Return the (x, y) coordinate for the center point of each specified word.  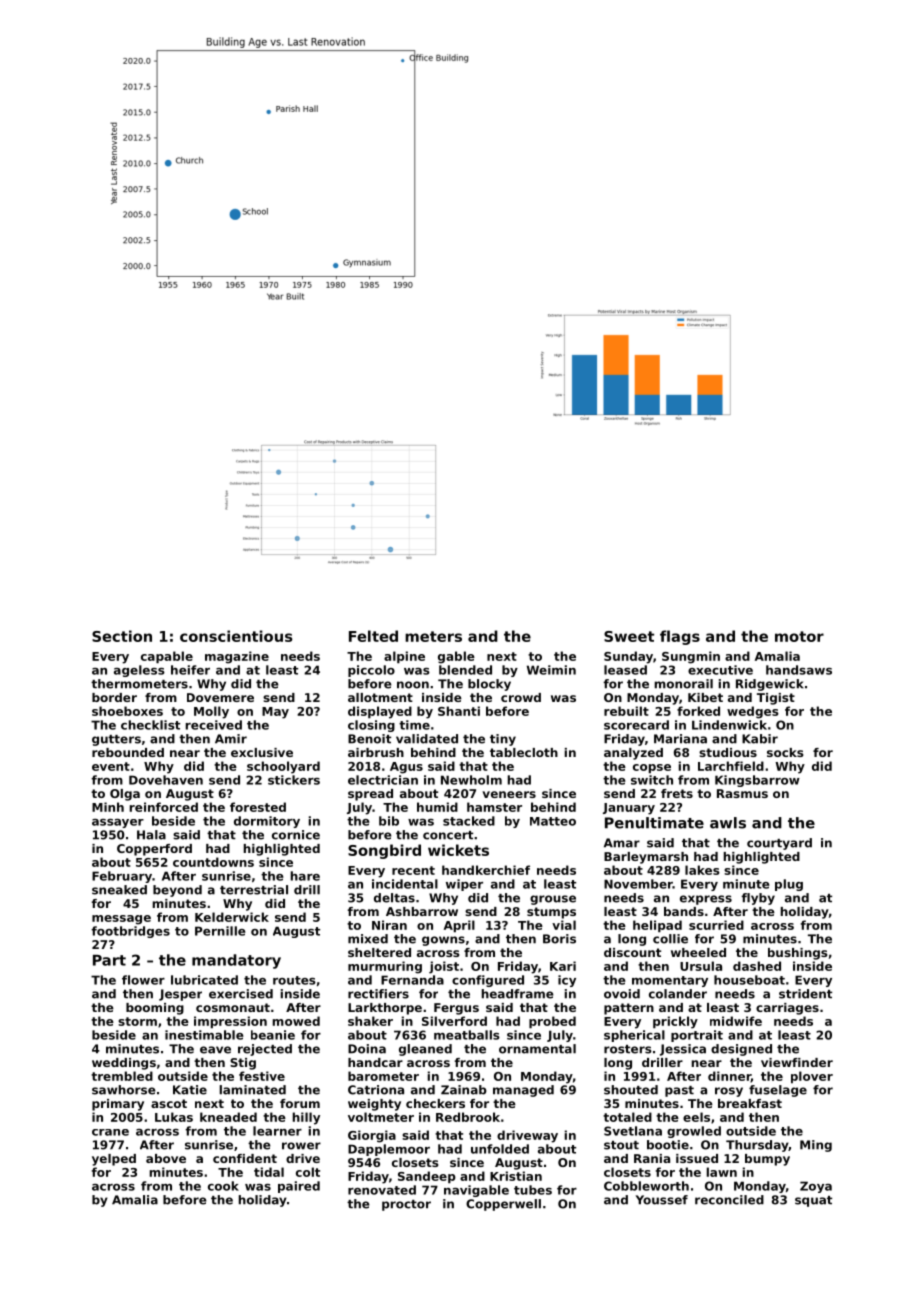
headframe (518, 994)
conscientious (236, 636)
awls (728, 823)
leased (625, 670)
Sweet (629, 636)
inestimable (204, 1035)
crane (110, 1132)
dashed (757, 966)
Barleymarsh (646, 858)
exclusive (262, 752)
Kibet (705, 697)
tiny (503, 740)
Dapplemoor (389, 1150)
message (121, 920)
